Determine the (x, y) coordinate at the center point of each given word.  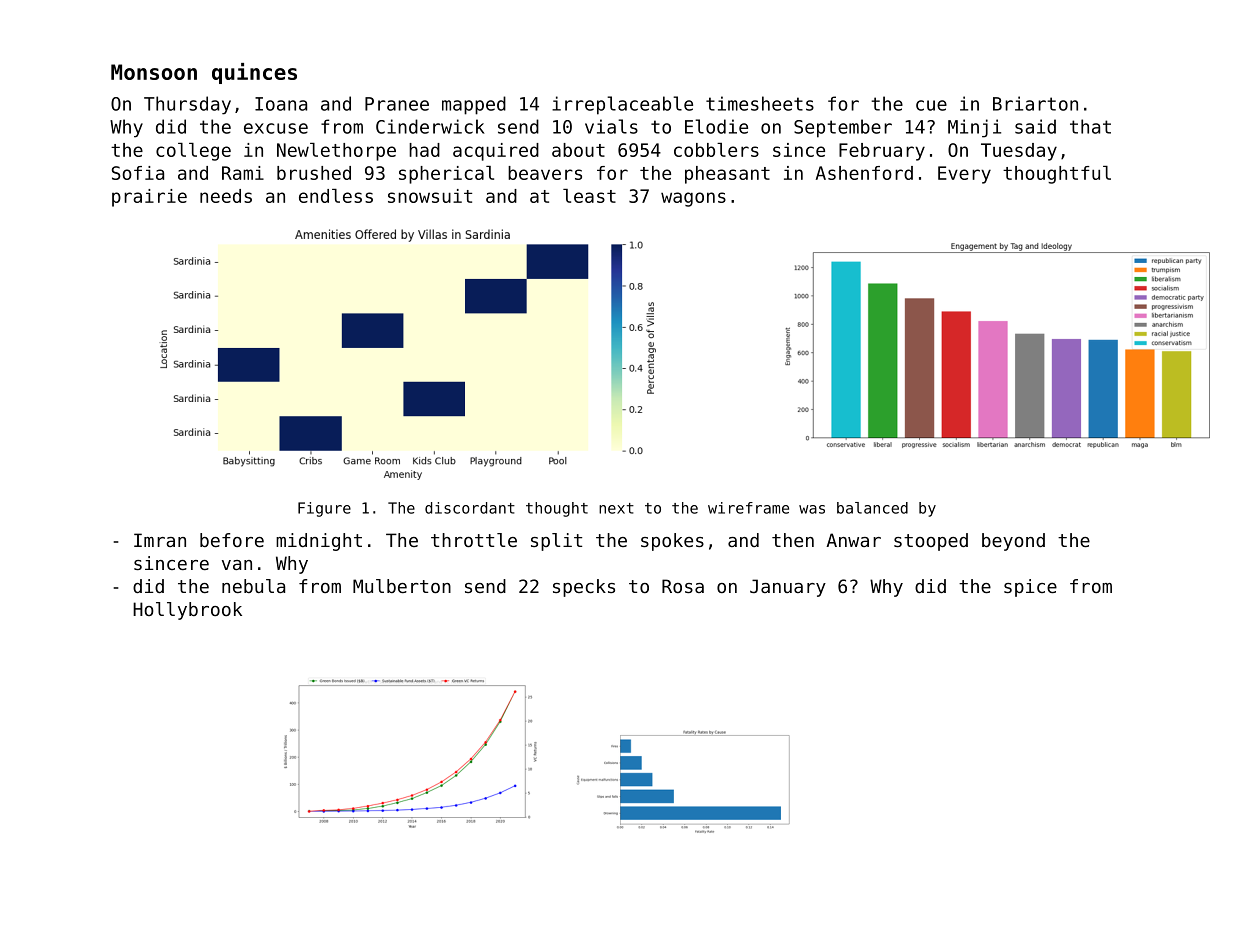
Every (964, 175)
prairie (149, 198)
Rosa (683, 586)
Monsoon (154, 72)
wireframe (748, 508)
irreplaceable (622, 105)
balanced (872, 508)
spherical (446, 175)
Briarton (1035, 103)
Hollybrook (187, 611)
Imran (160, 540)
